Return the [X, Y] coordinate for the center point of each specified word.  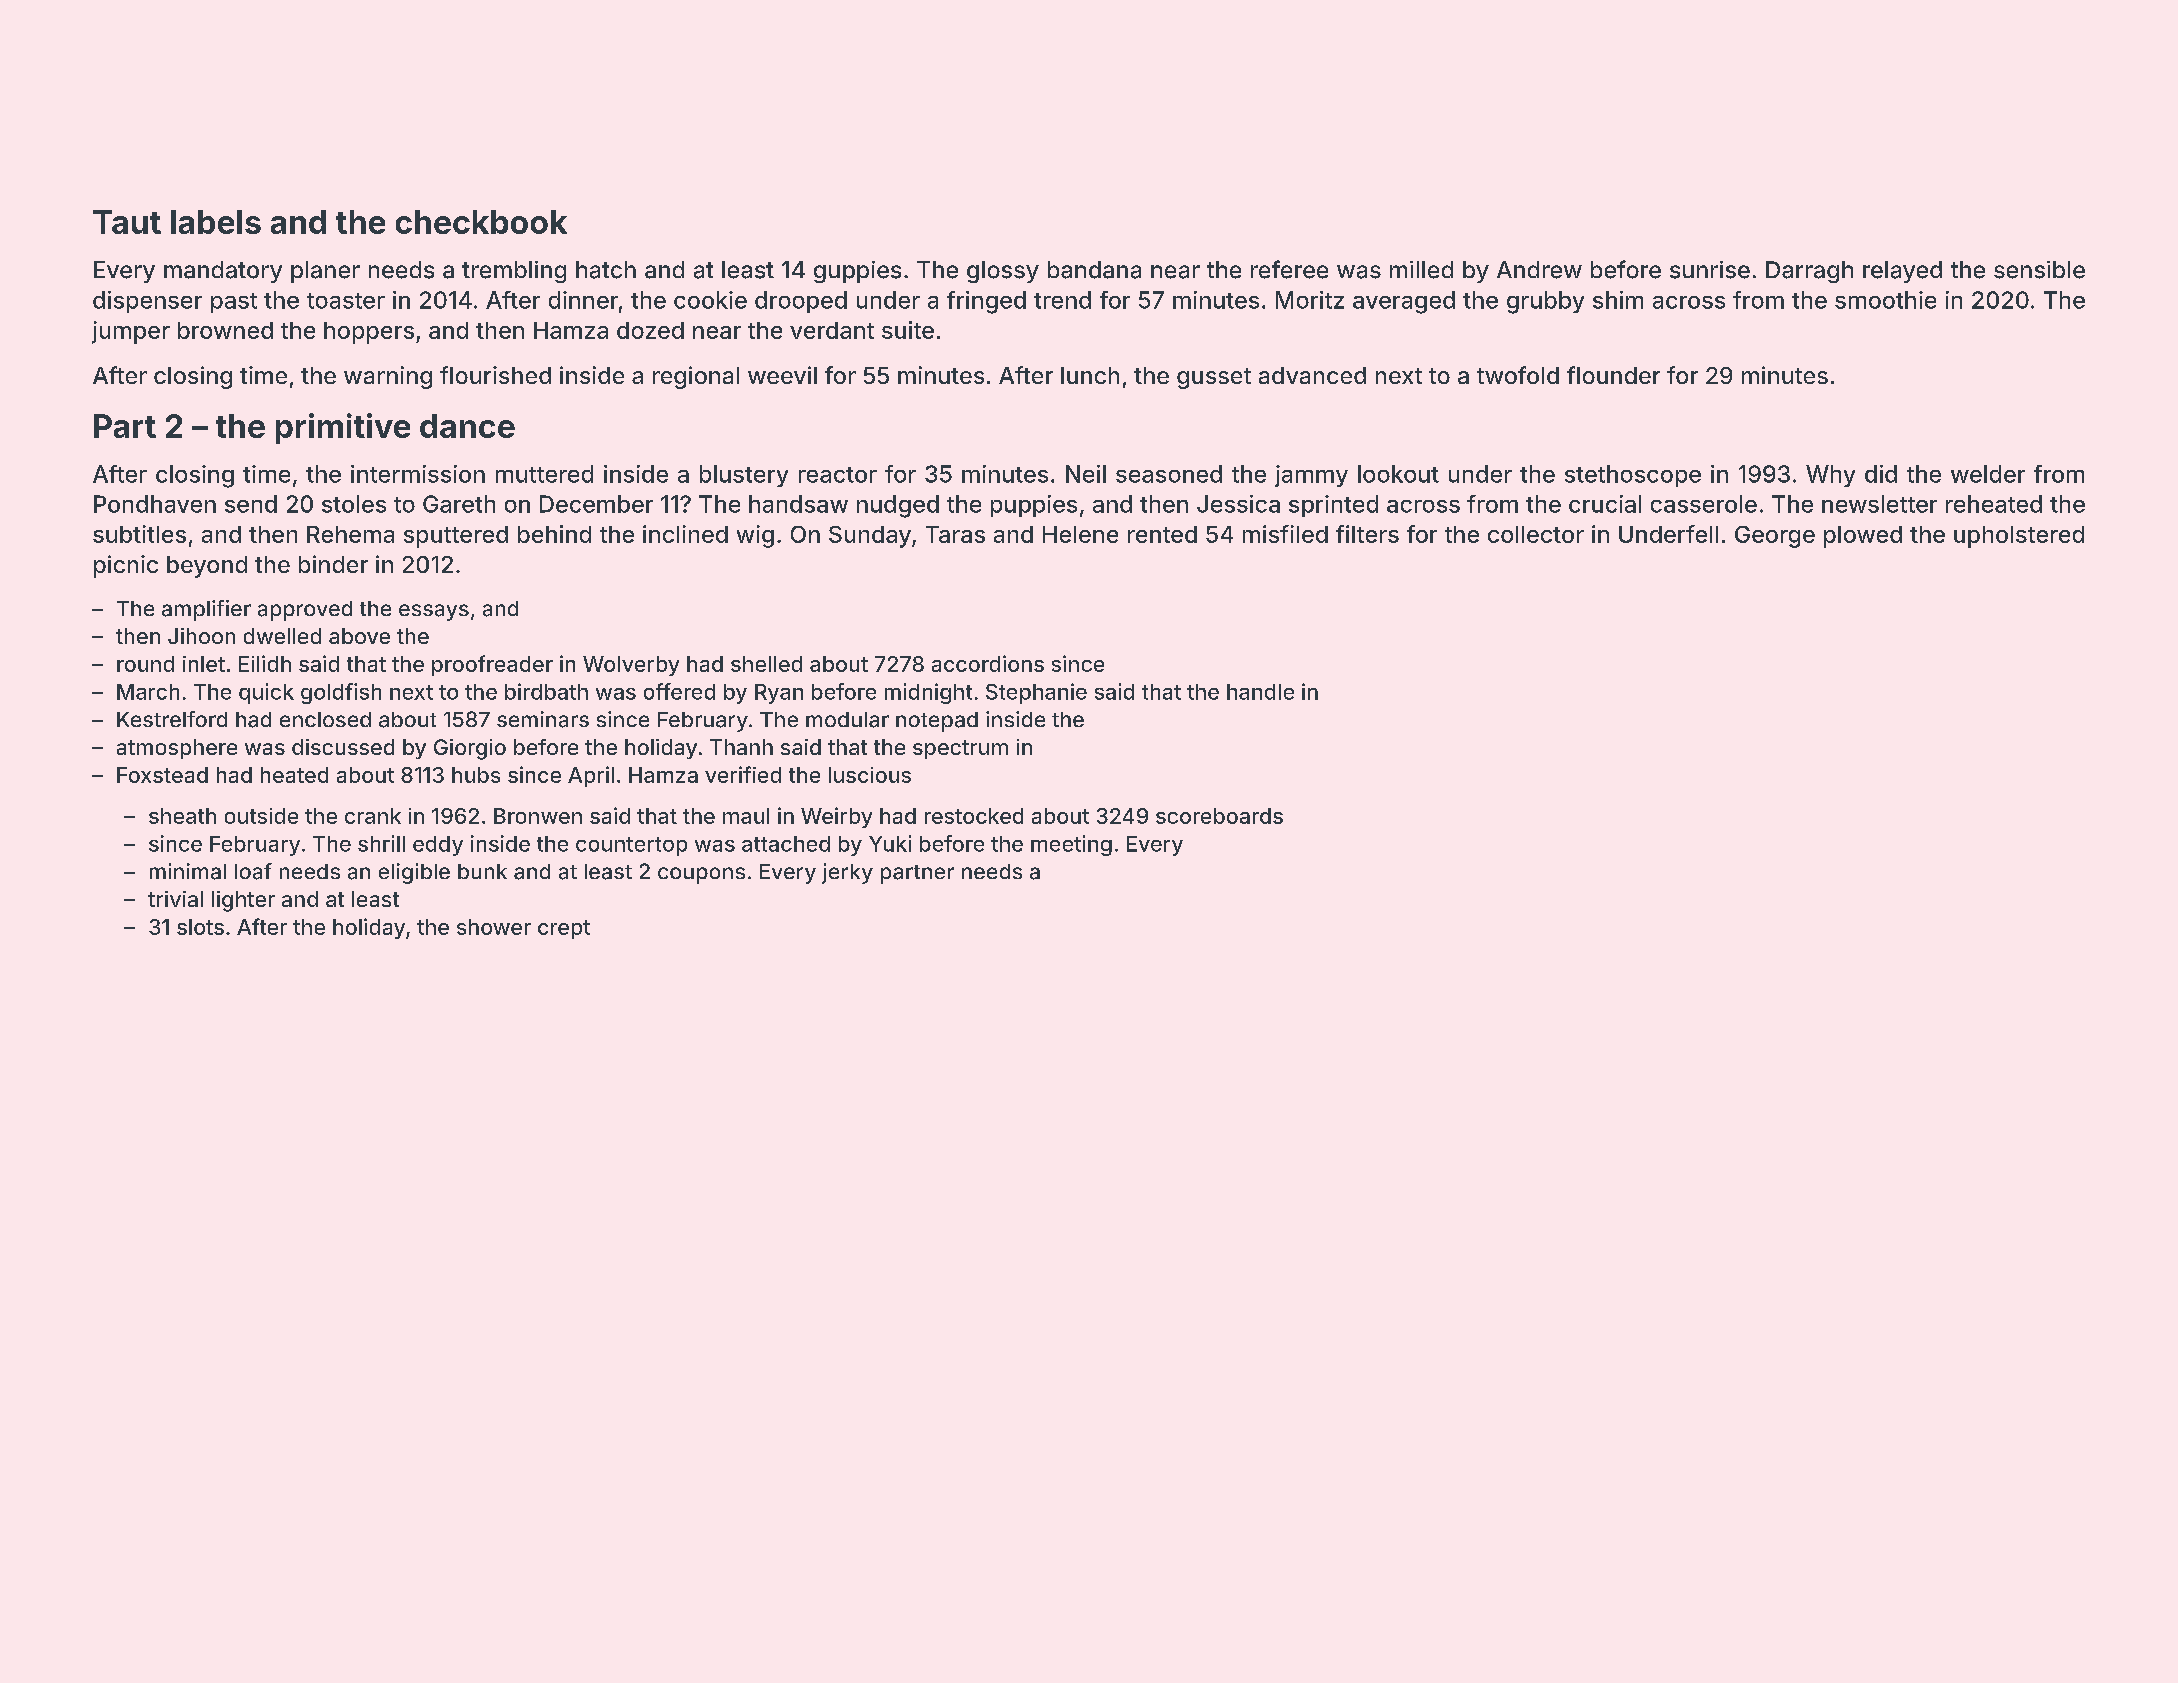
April [591, 776]
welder [1988, 474]
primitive [343, 428]
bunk [482, 871]
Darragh [1809, 272]
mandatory [223, 272]
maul [746, 816]
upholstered [2019, 537]
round [145, 664]
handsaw [798, 504]
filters [1367, 534]
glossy [1003, 272]
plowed [1863, 537]
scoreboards [1219, 816]
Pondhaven [155, 504]
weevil [782, 375]
